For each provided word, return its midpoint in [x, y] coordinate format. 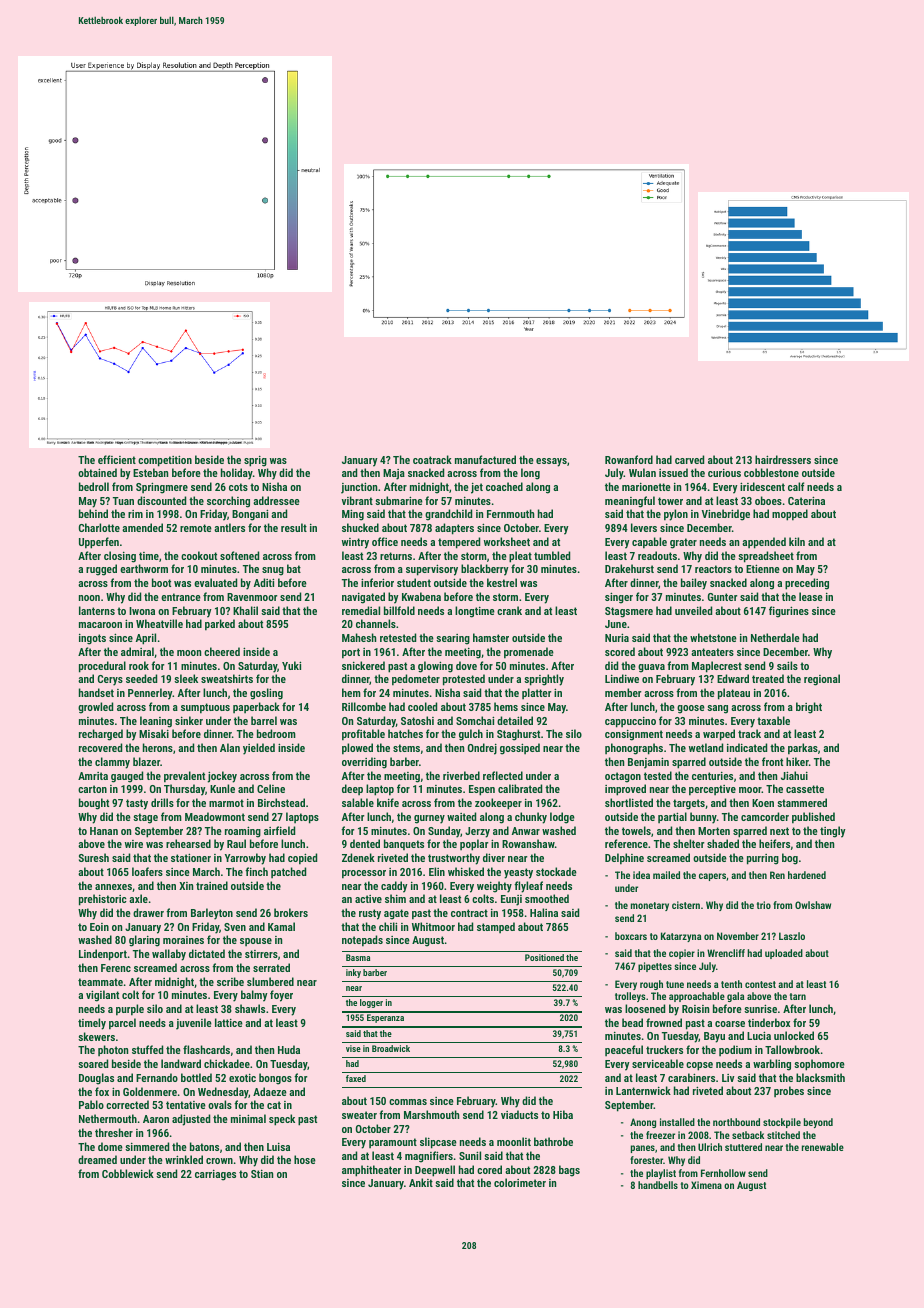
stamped [496, 927]
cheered [222, 651]
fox [102, 1091]
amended [142, 527]
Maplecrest [717, 667]
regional [822, 680]
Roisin [695, 1009]
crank [509, 610]
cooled [422, 706]
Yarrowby [245, 859]
